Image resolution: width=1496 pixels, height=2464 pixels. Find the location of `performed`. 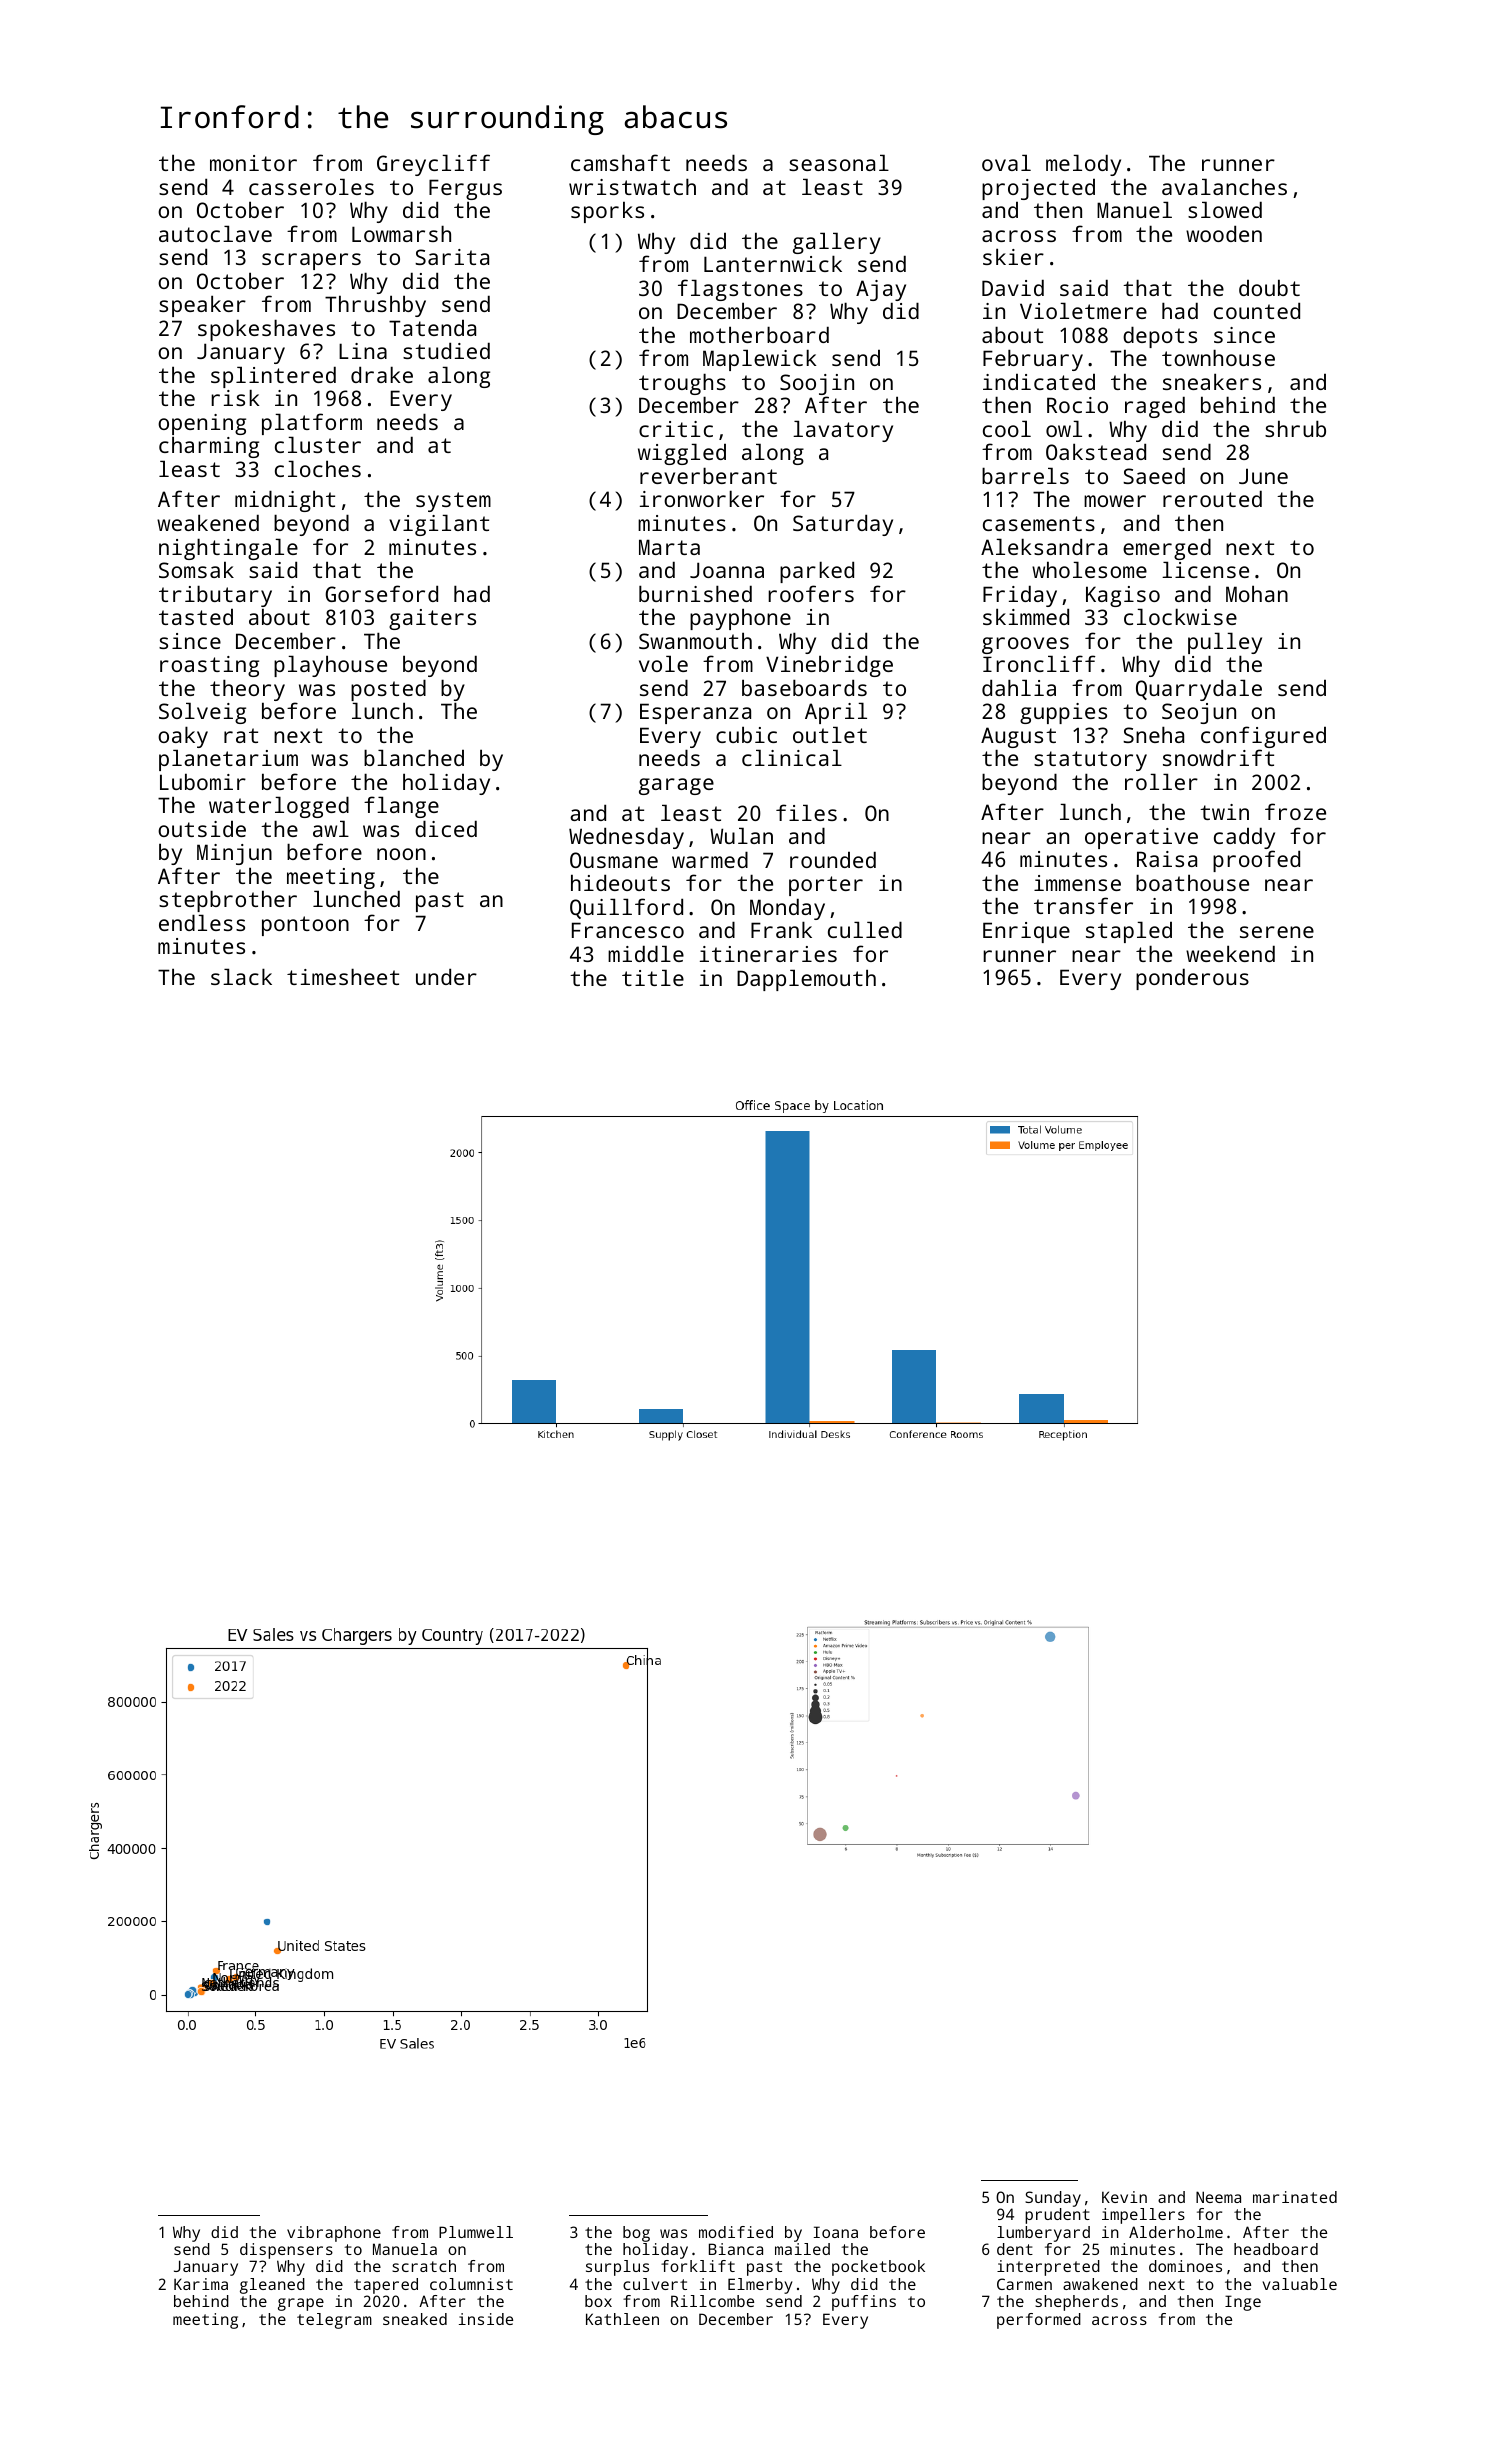

performed is located at coordinates (1039, 2321).
